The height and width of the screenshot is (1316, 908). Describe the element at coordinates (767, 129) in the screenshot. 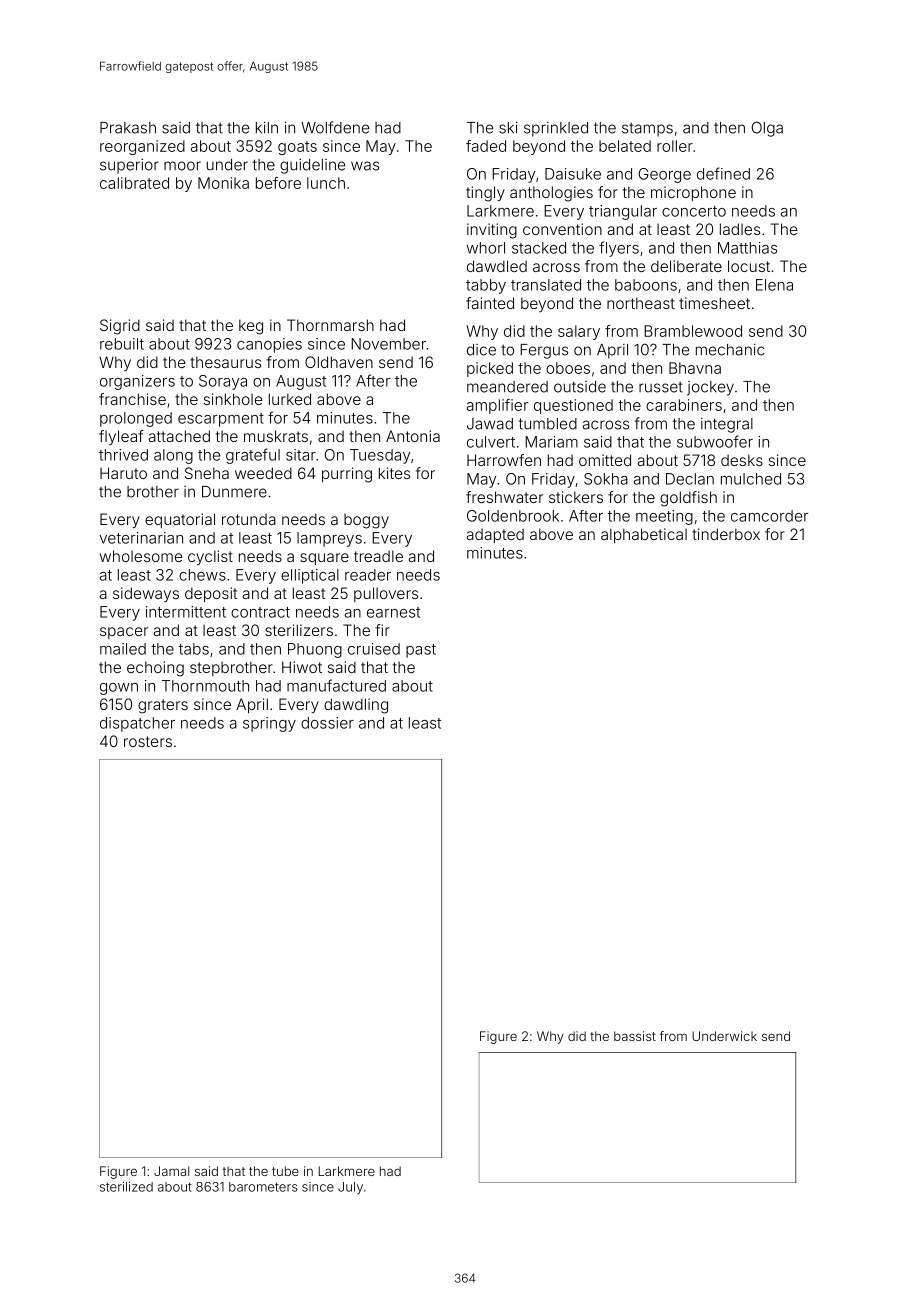

I see `Olga` at that location.
